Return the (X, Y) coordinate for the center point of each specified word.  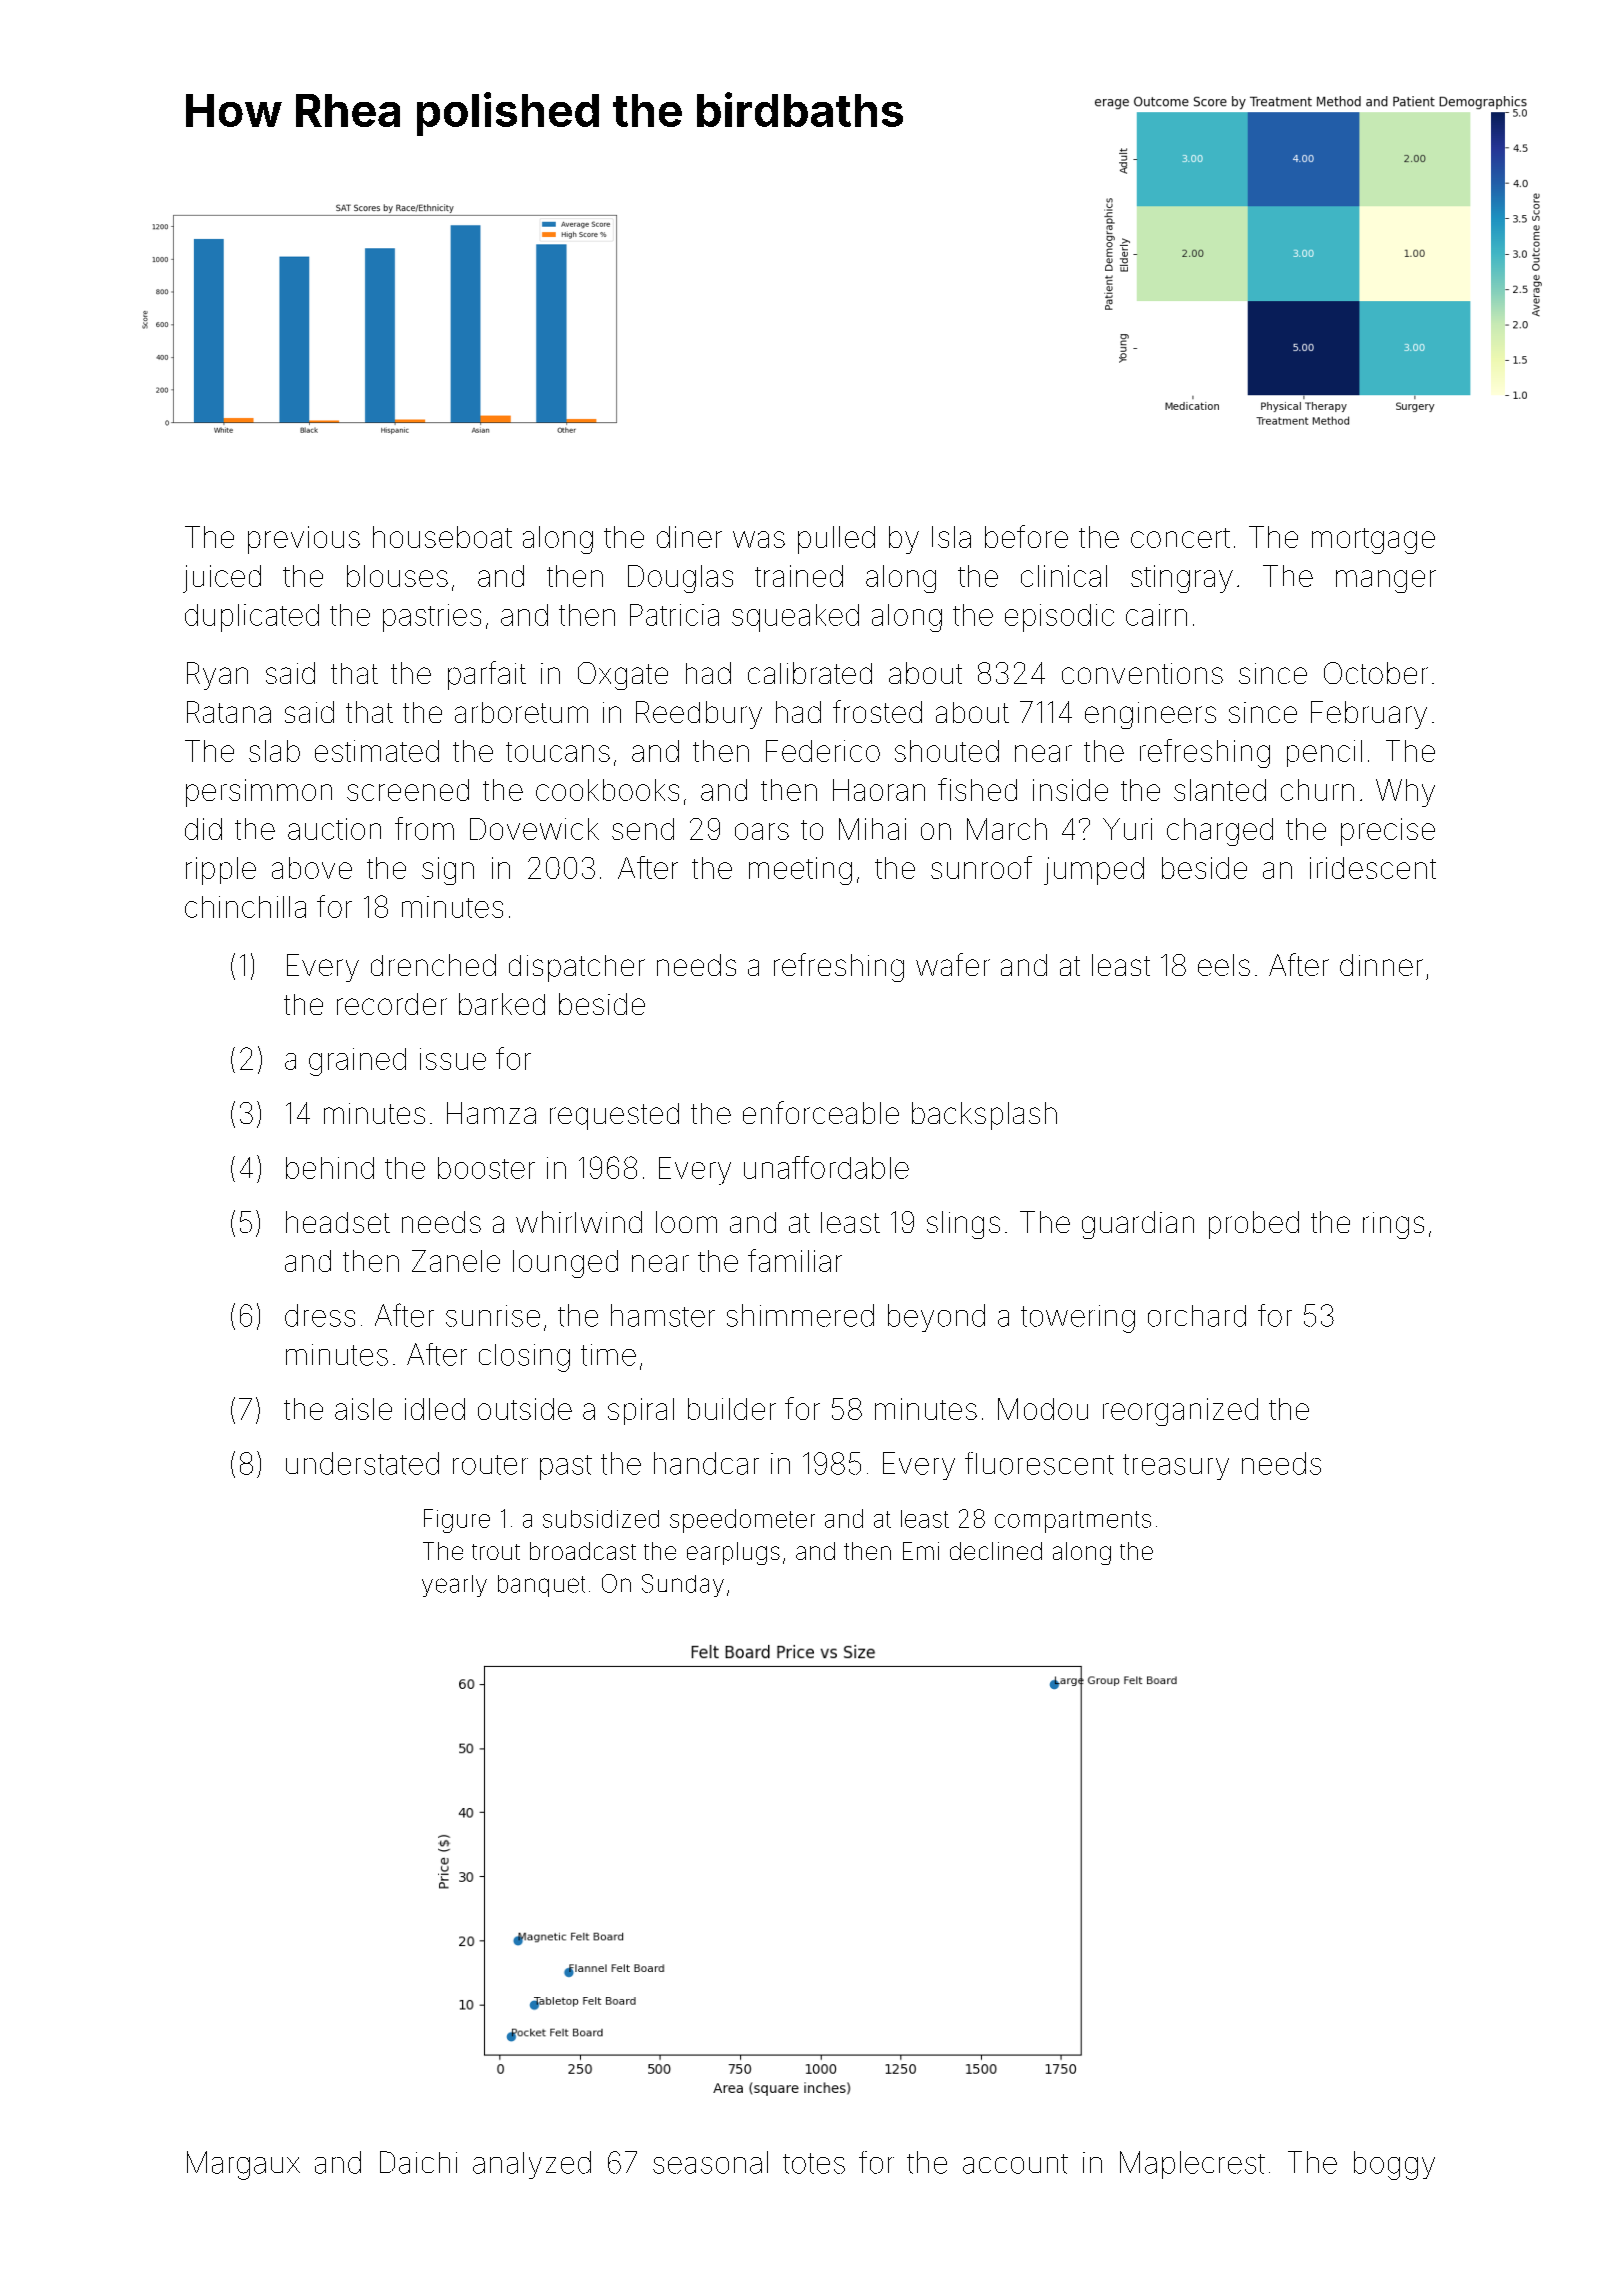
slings (963, 1225)
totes (814, 2163)
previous (304, 540)
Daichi (418, 2162)
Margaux (243, 2165)
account (1015, 2164)
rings (1393, 1225)
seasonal (710, 2162)
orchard (1197, 1316)
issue (453, 1059)
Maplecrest (1192, 2165)
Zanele (456, 1261)
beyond (936, 1318)
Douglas (680, 579)
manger (1386, 581)
